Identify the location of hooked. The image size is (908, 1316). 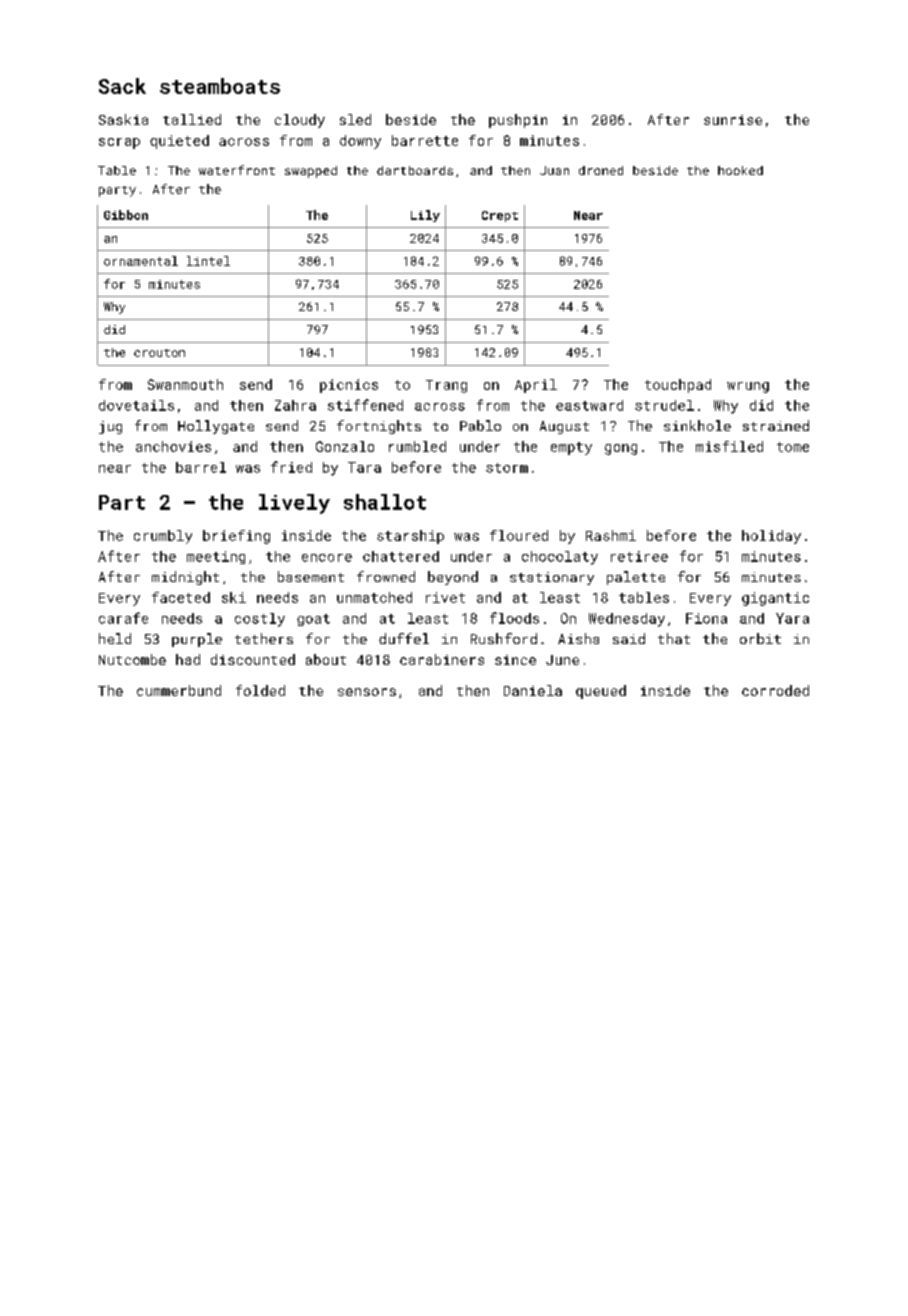
(740, 170).
